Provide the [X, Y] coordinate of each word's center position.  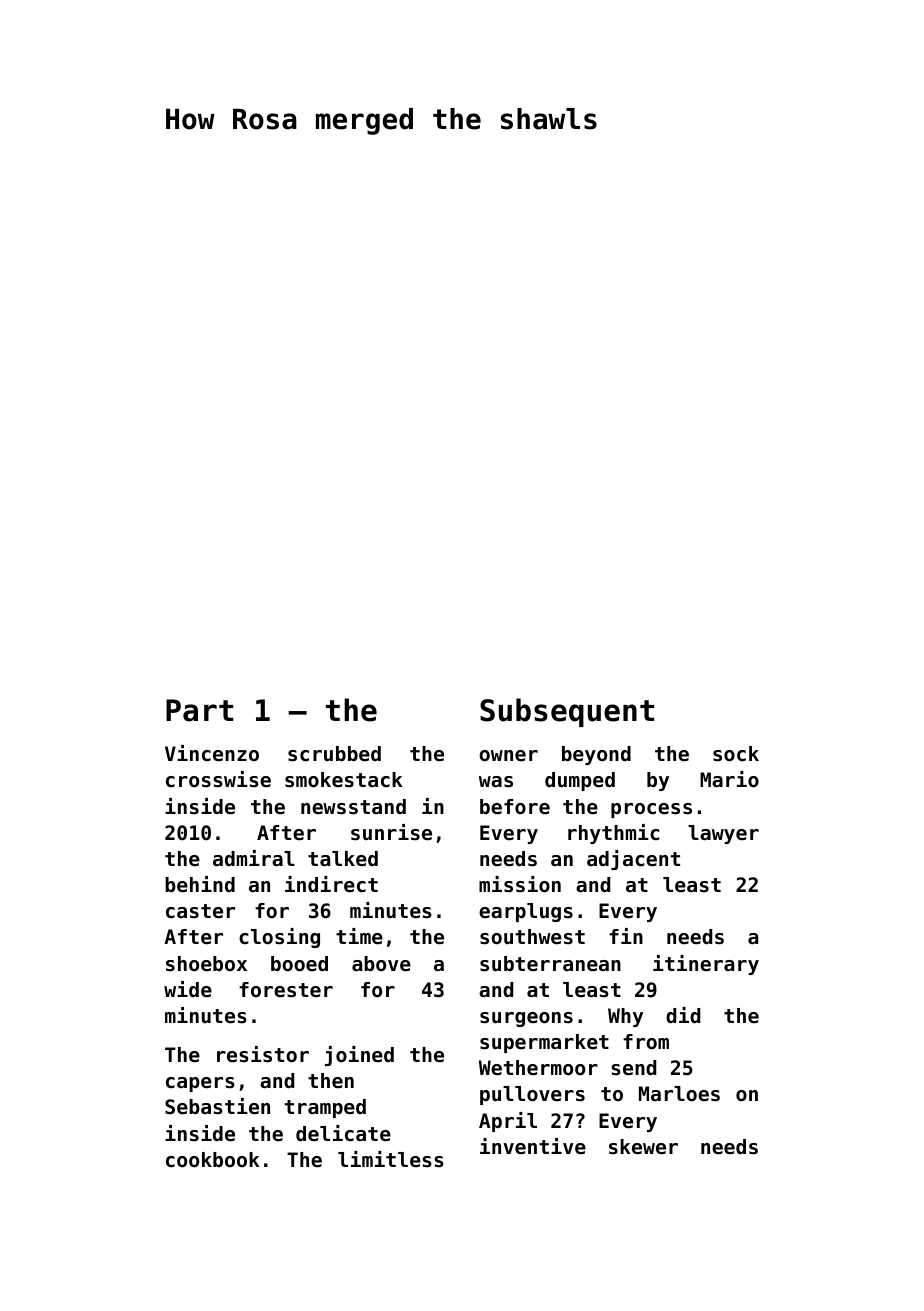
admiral [254, 858]
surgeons [526, 1019]
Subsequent [567, 712]
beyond [596, 755]
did [683, 1015]
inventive [533, 1146]
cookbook [213, 1160]
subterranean [550, 964]
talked [343, 859]
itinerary [706, 965]
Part [199, 710]
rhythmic [614, 834]
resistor [263, 1054]
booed [299, 964]
